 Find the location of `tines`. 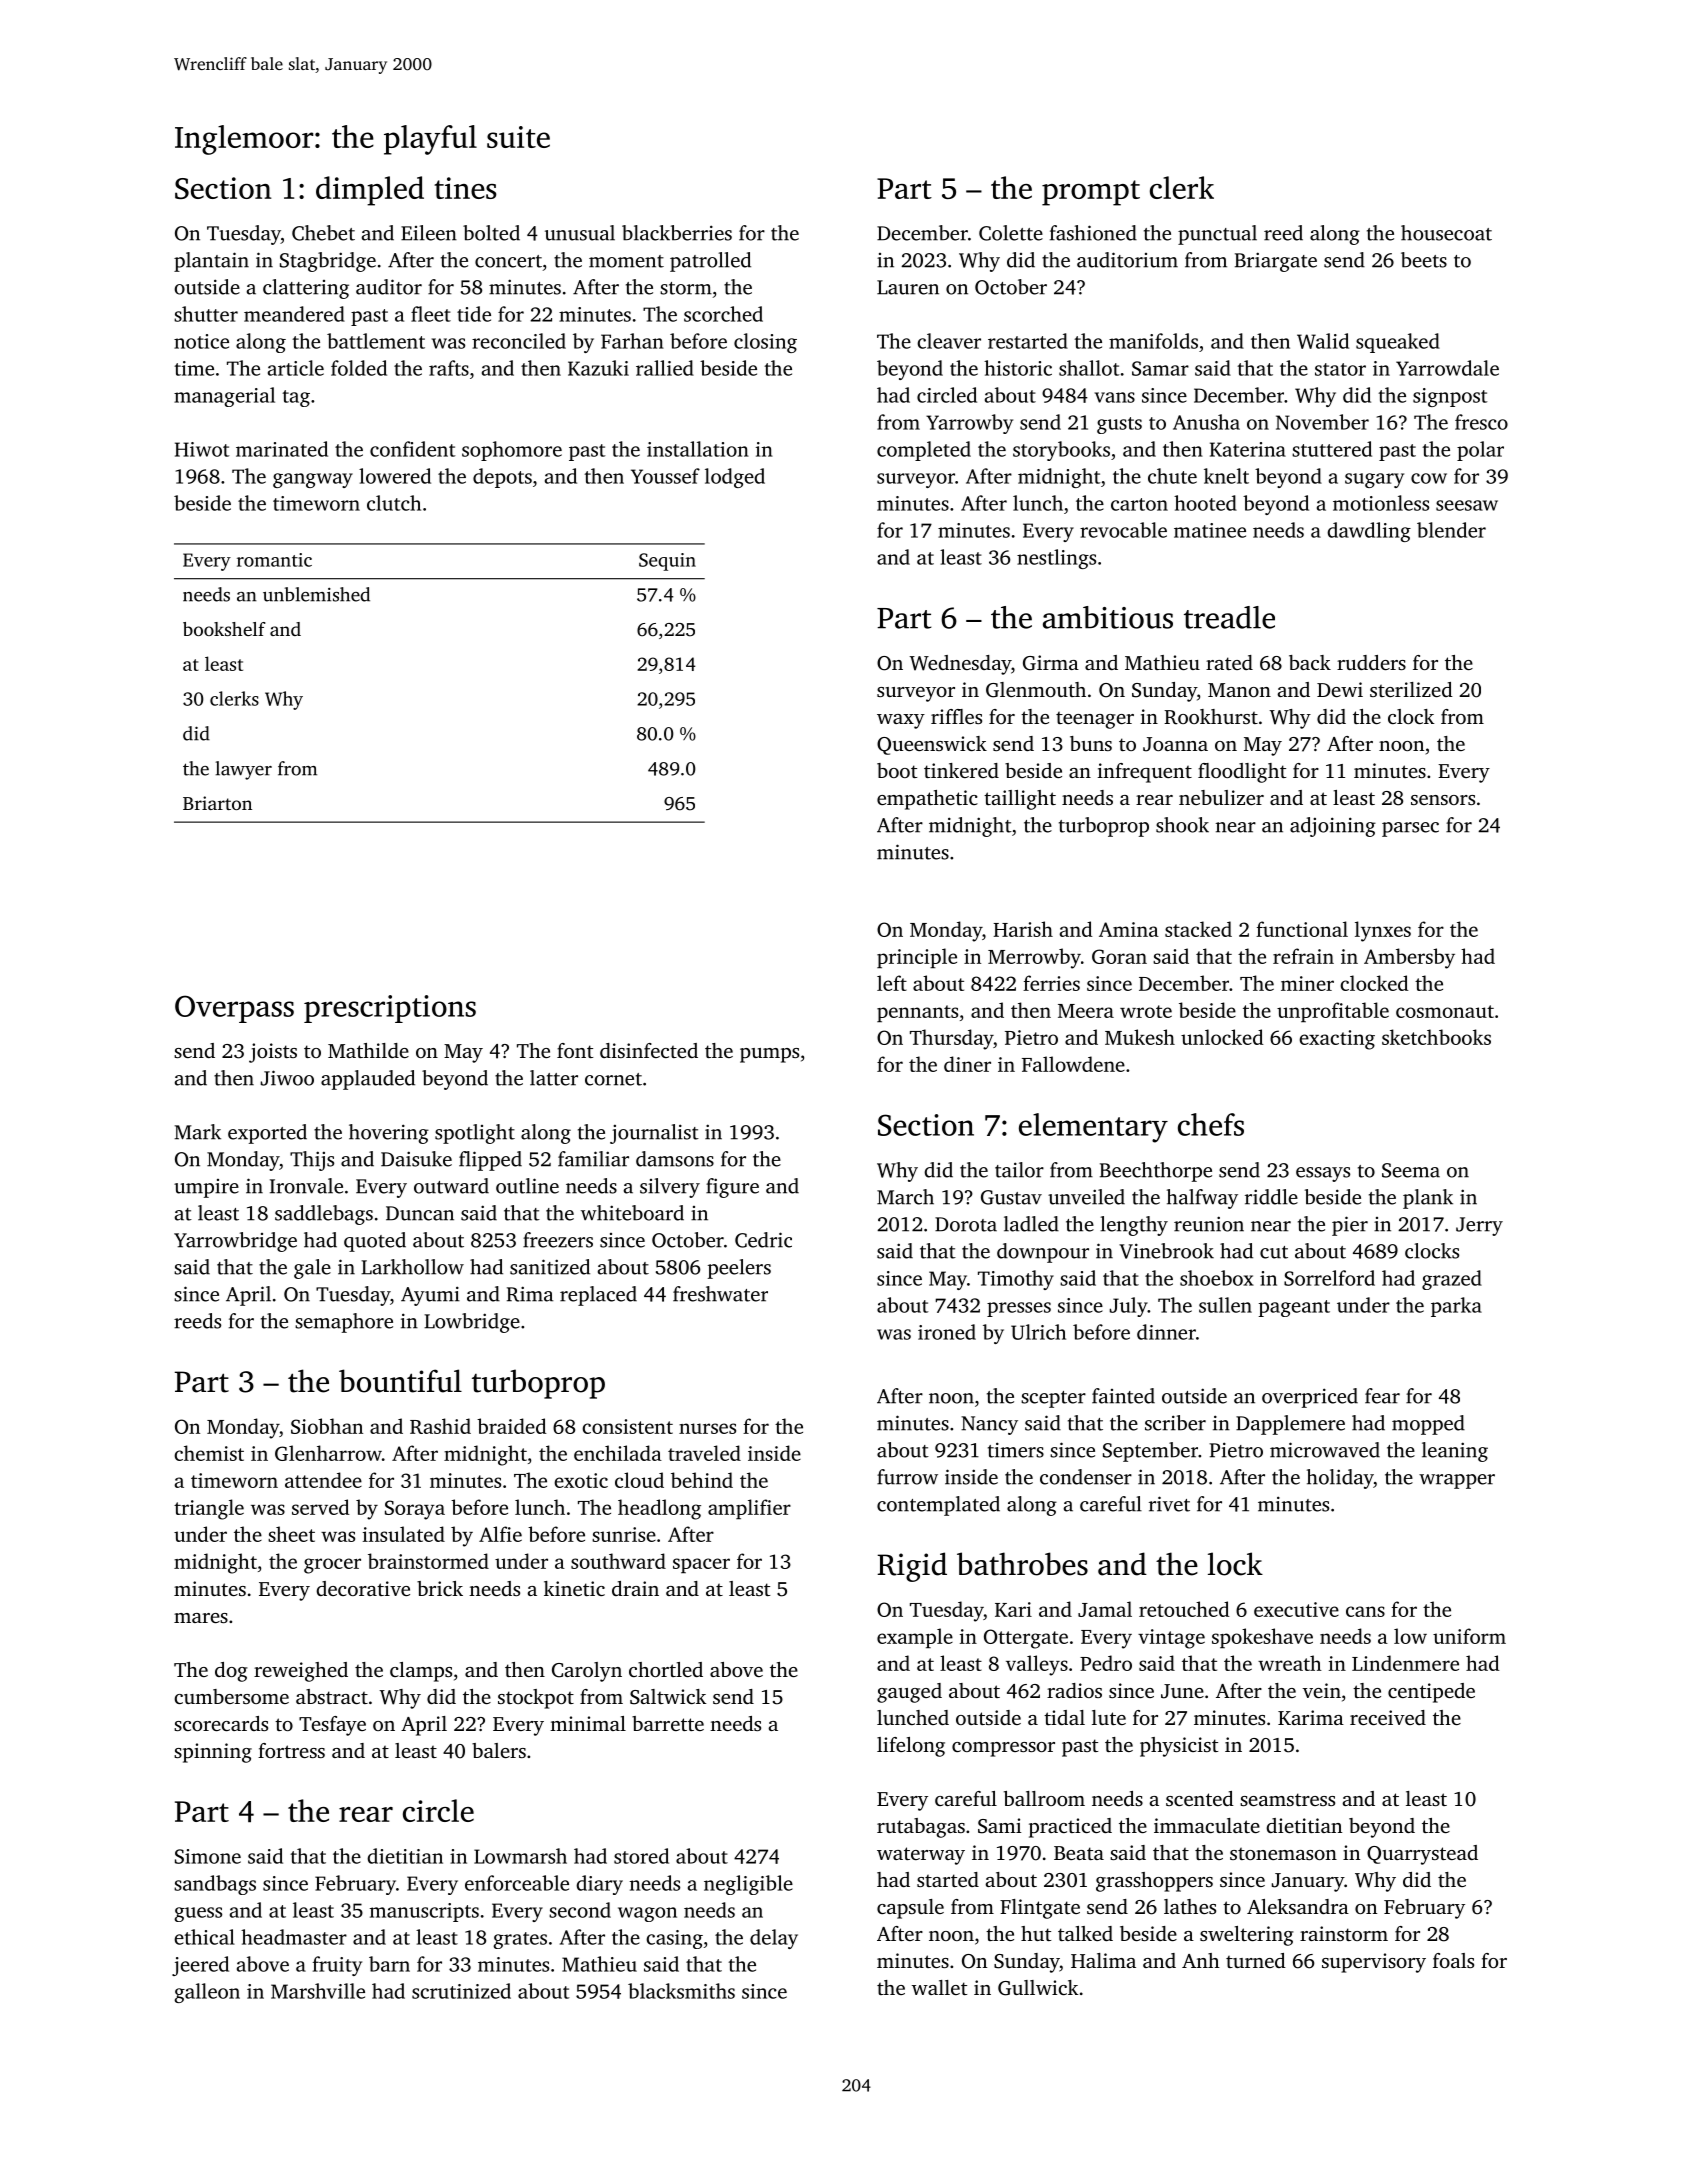

tines is located at coordinates (465, 188).
